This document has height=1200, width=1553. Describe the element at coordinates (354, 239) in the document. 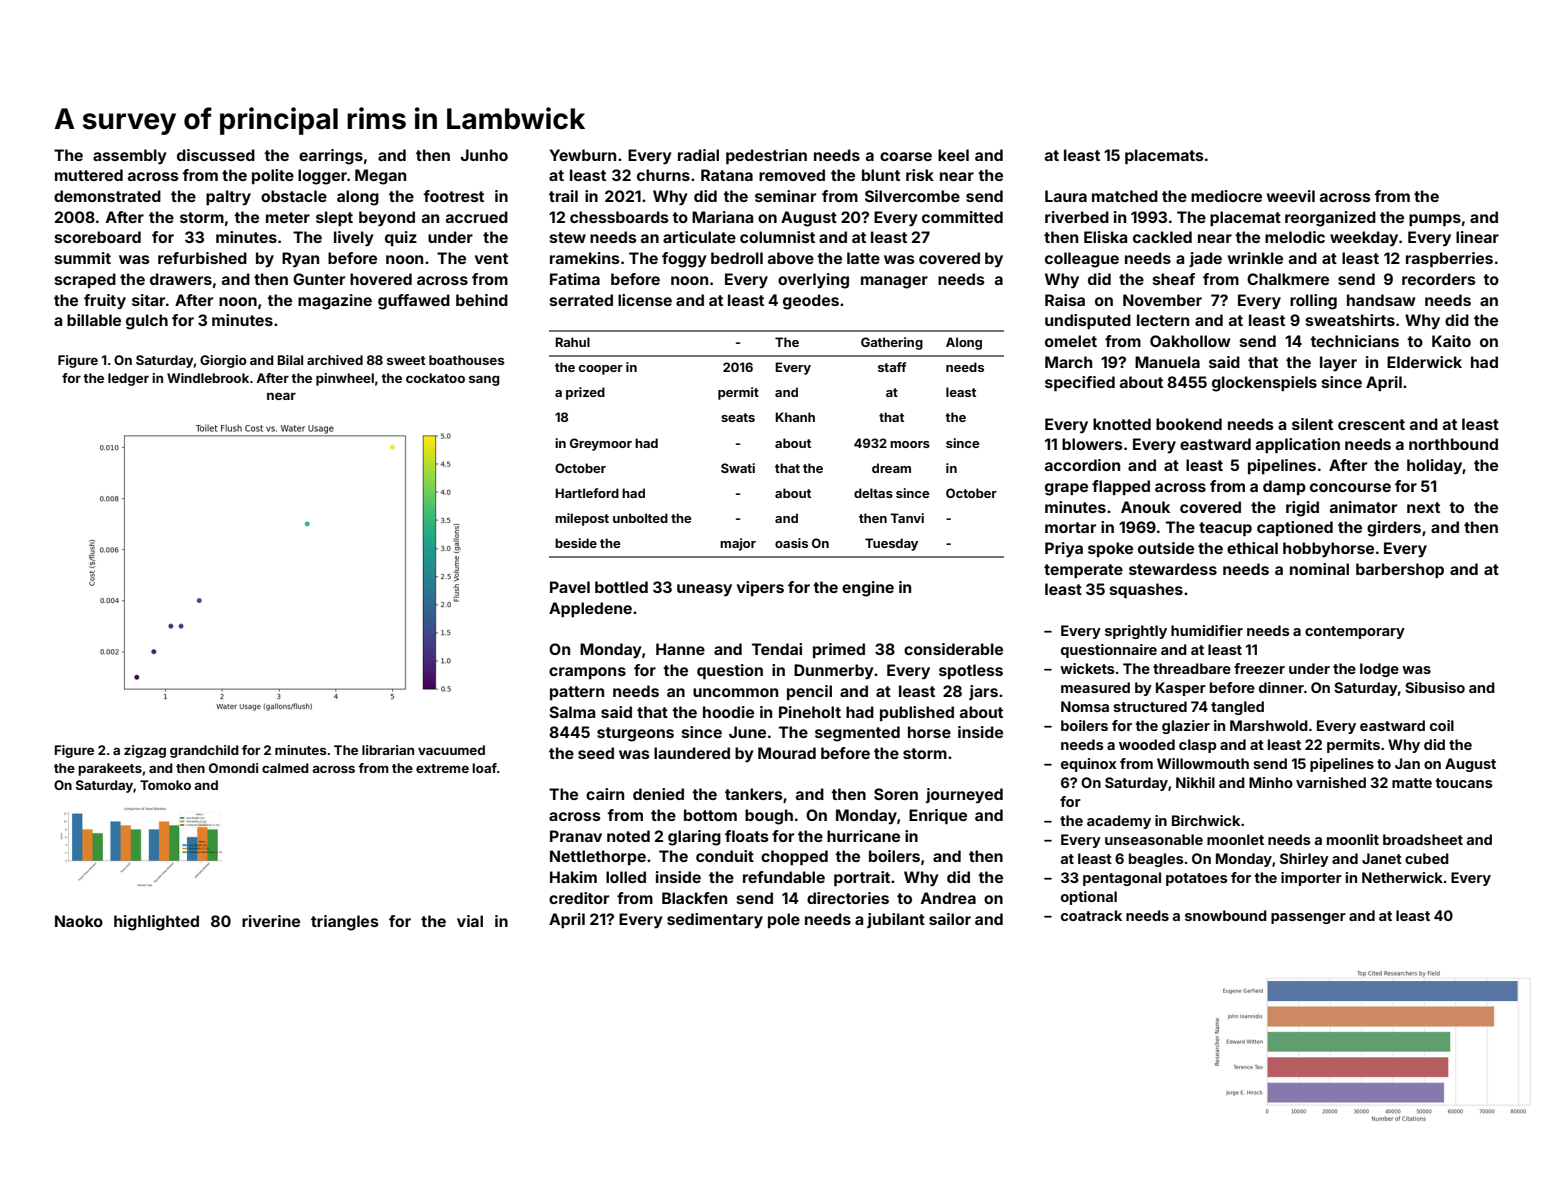

I see `lively` at that location.
